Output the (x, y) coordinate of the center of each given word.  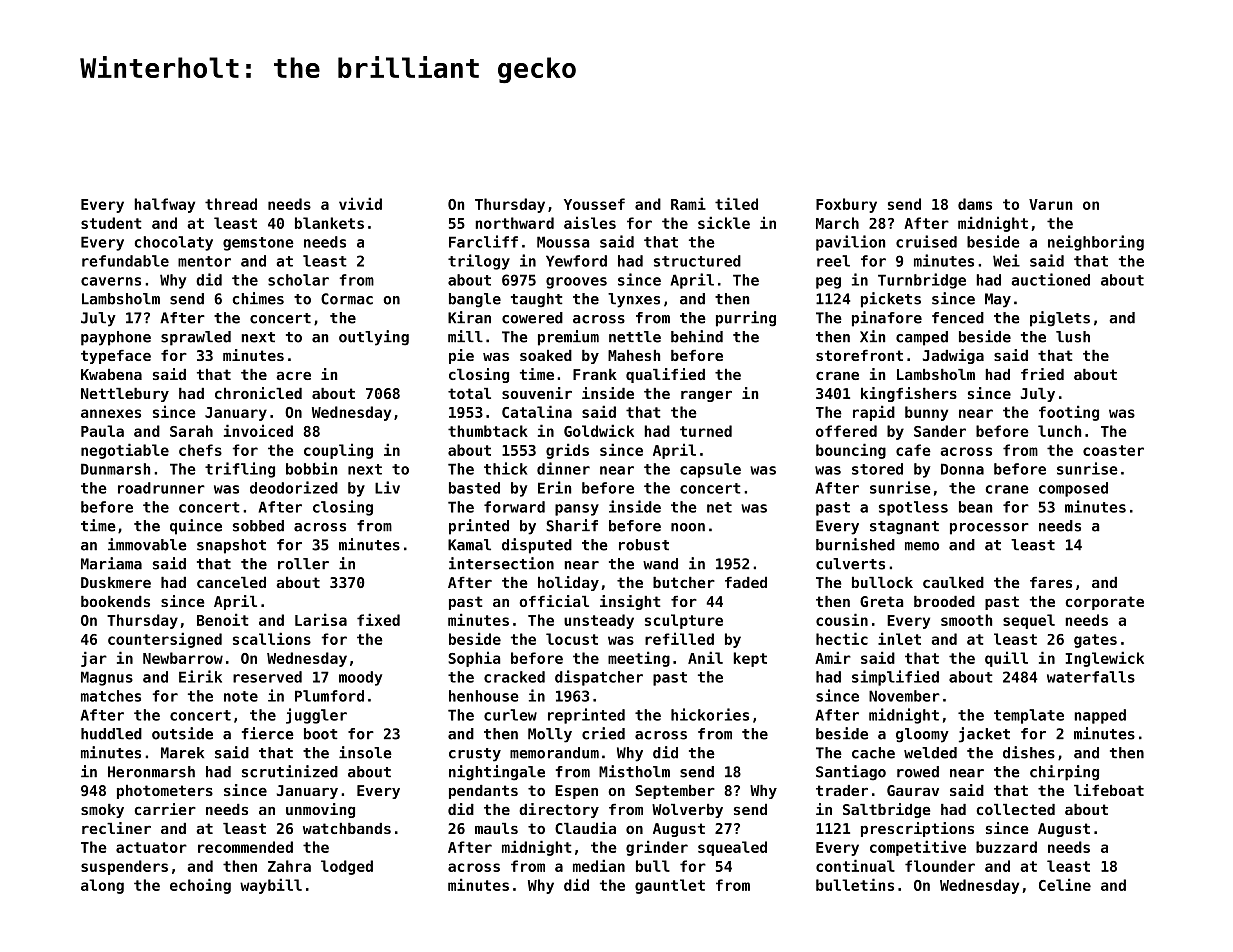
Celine (1065, 884)
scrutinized (290, 771)
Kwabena (111, 374)
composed (1073, 489)
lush (1073, 337)
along (102, 886)
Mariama (111, 563)
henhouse (484, 696)
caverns (111, 281)
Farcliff (483, 241)
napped (1100, 716)
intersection (501, 563)
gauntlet (670, 886)
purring (746, 319)
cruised (926, 241)
